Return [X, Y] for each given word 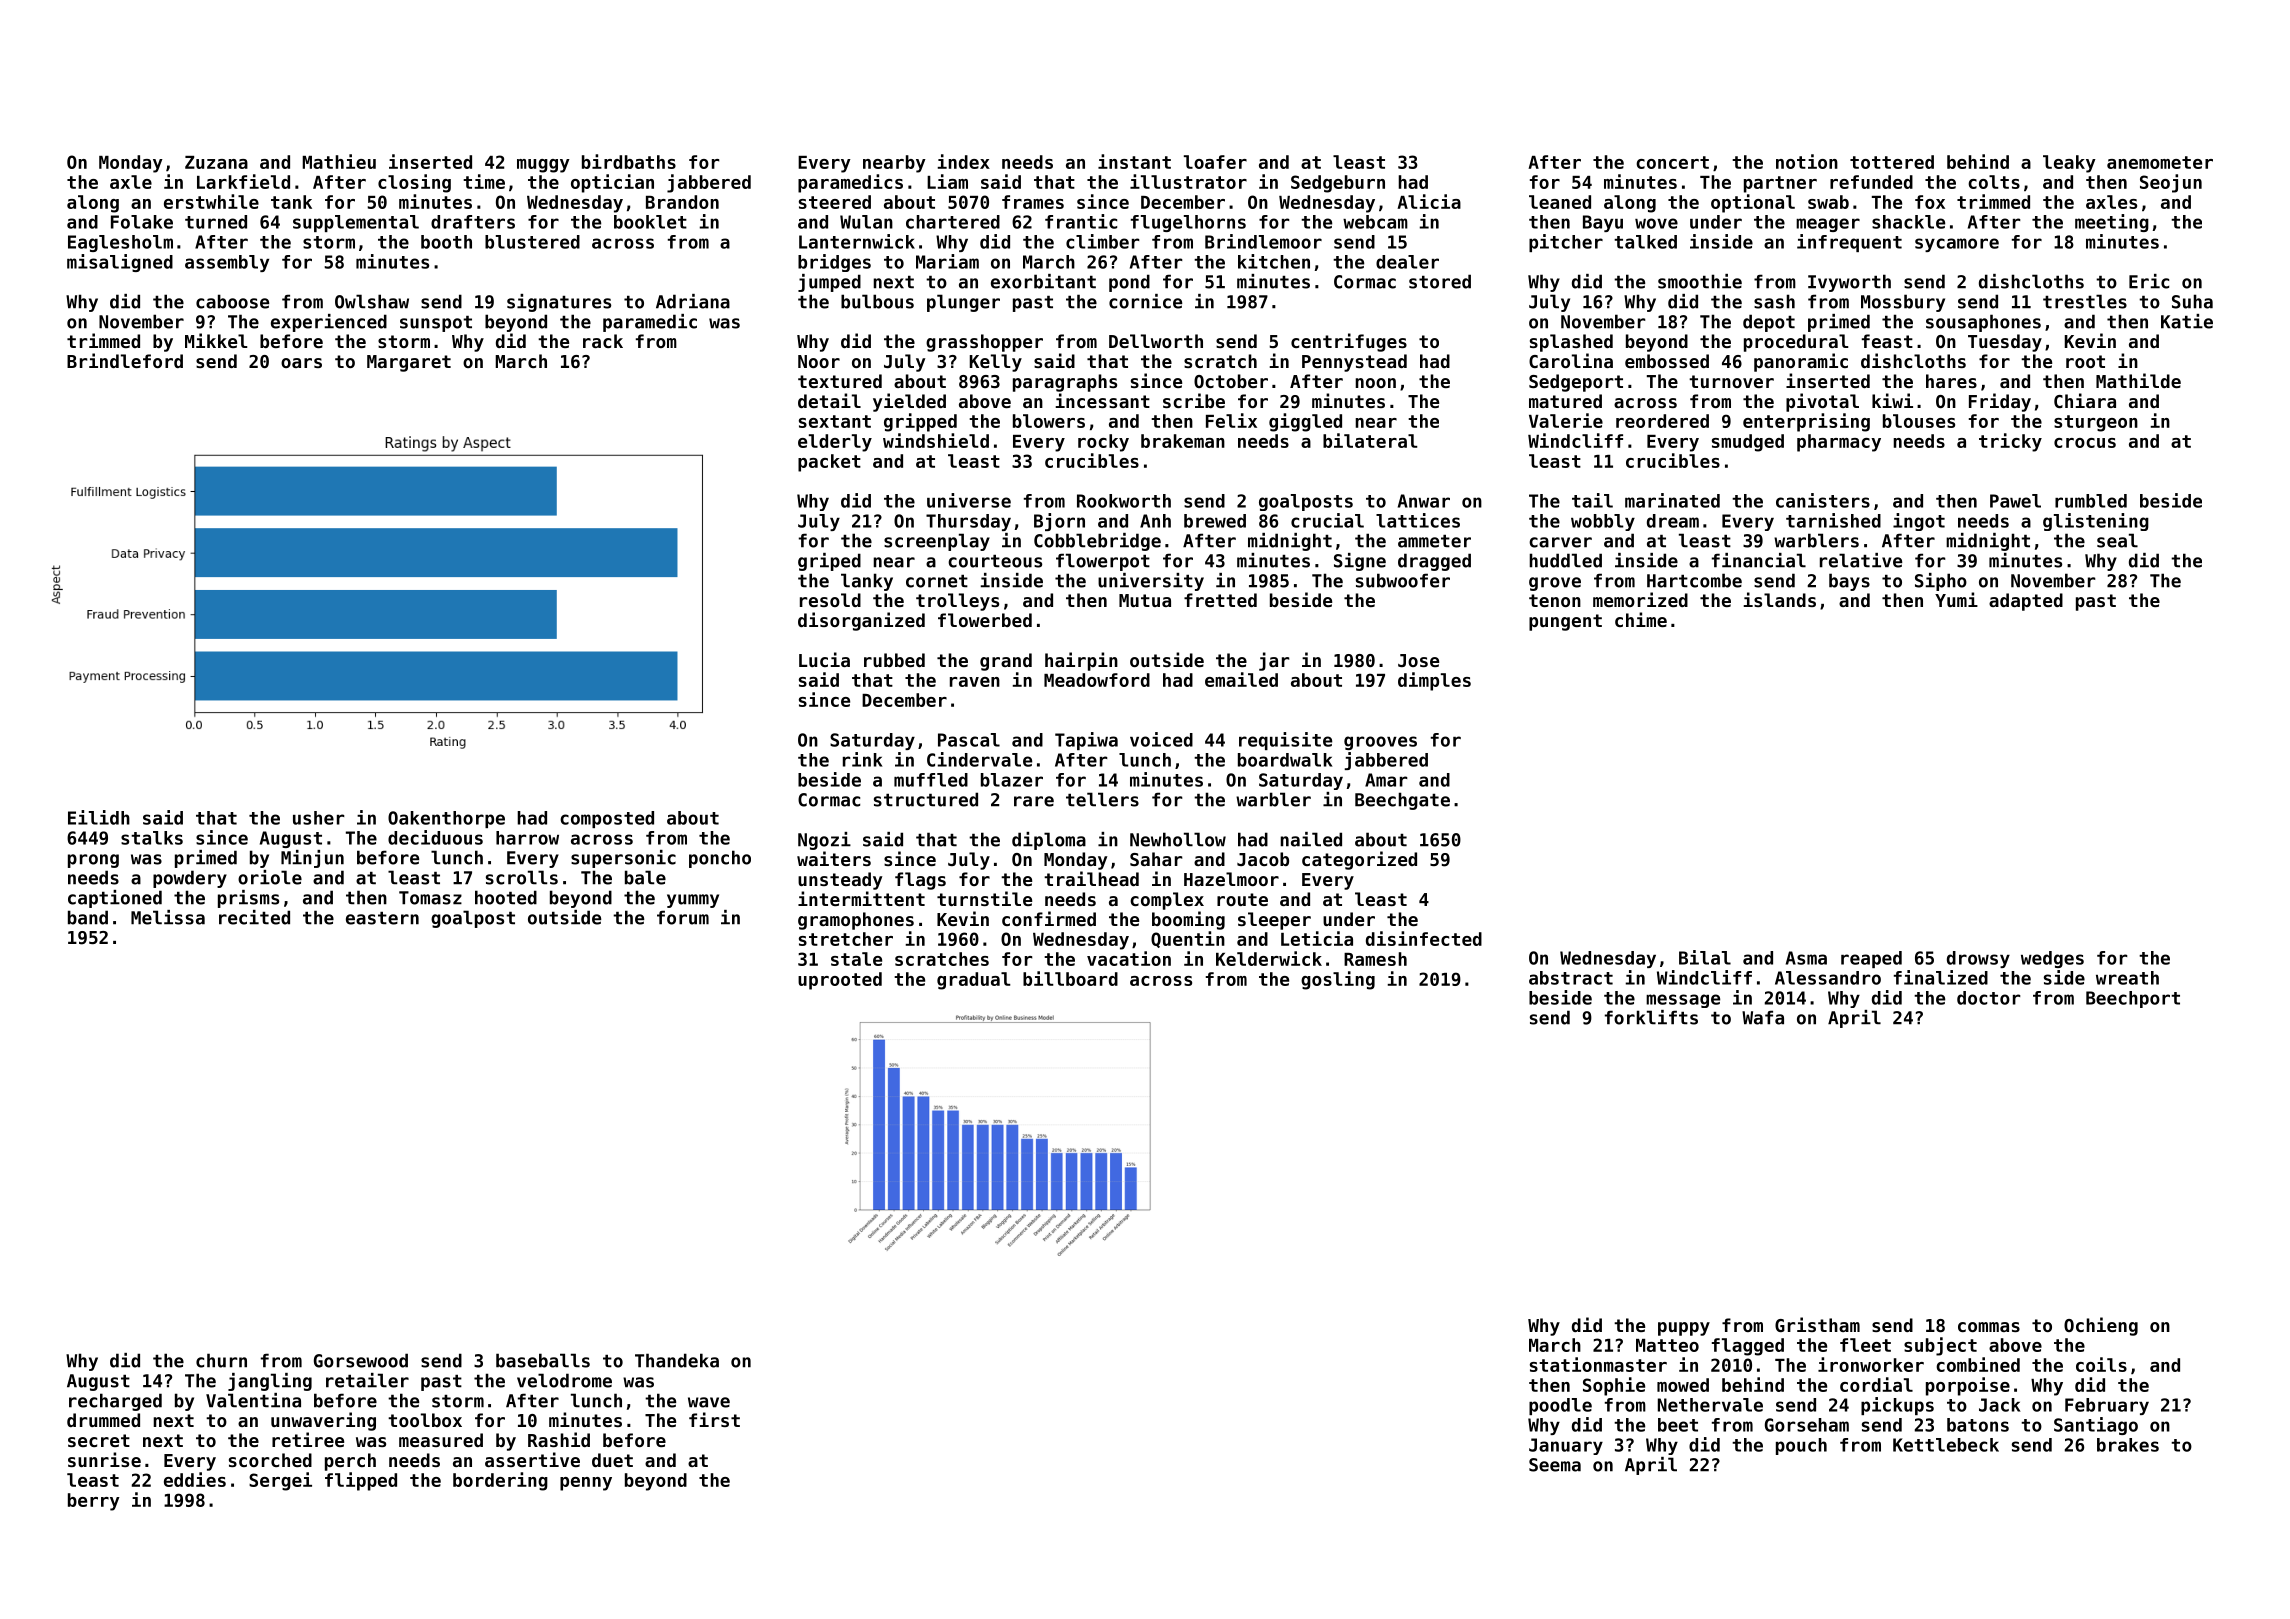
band [88, 917]
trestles [2085, 301]
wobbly [1603, 522]
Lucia [824, 659]
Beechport [2133, 999]
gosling [1338, 980]
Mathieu [339, 161]
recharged [115, 1402]
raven [975, 682]
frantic [1081, 221]
